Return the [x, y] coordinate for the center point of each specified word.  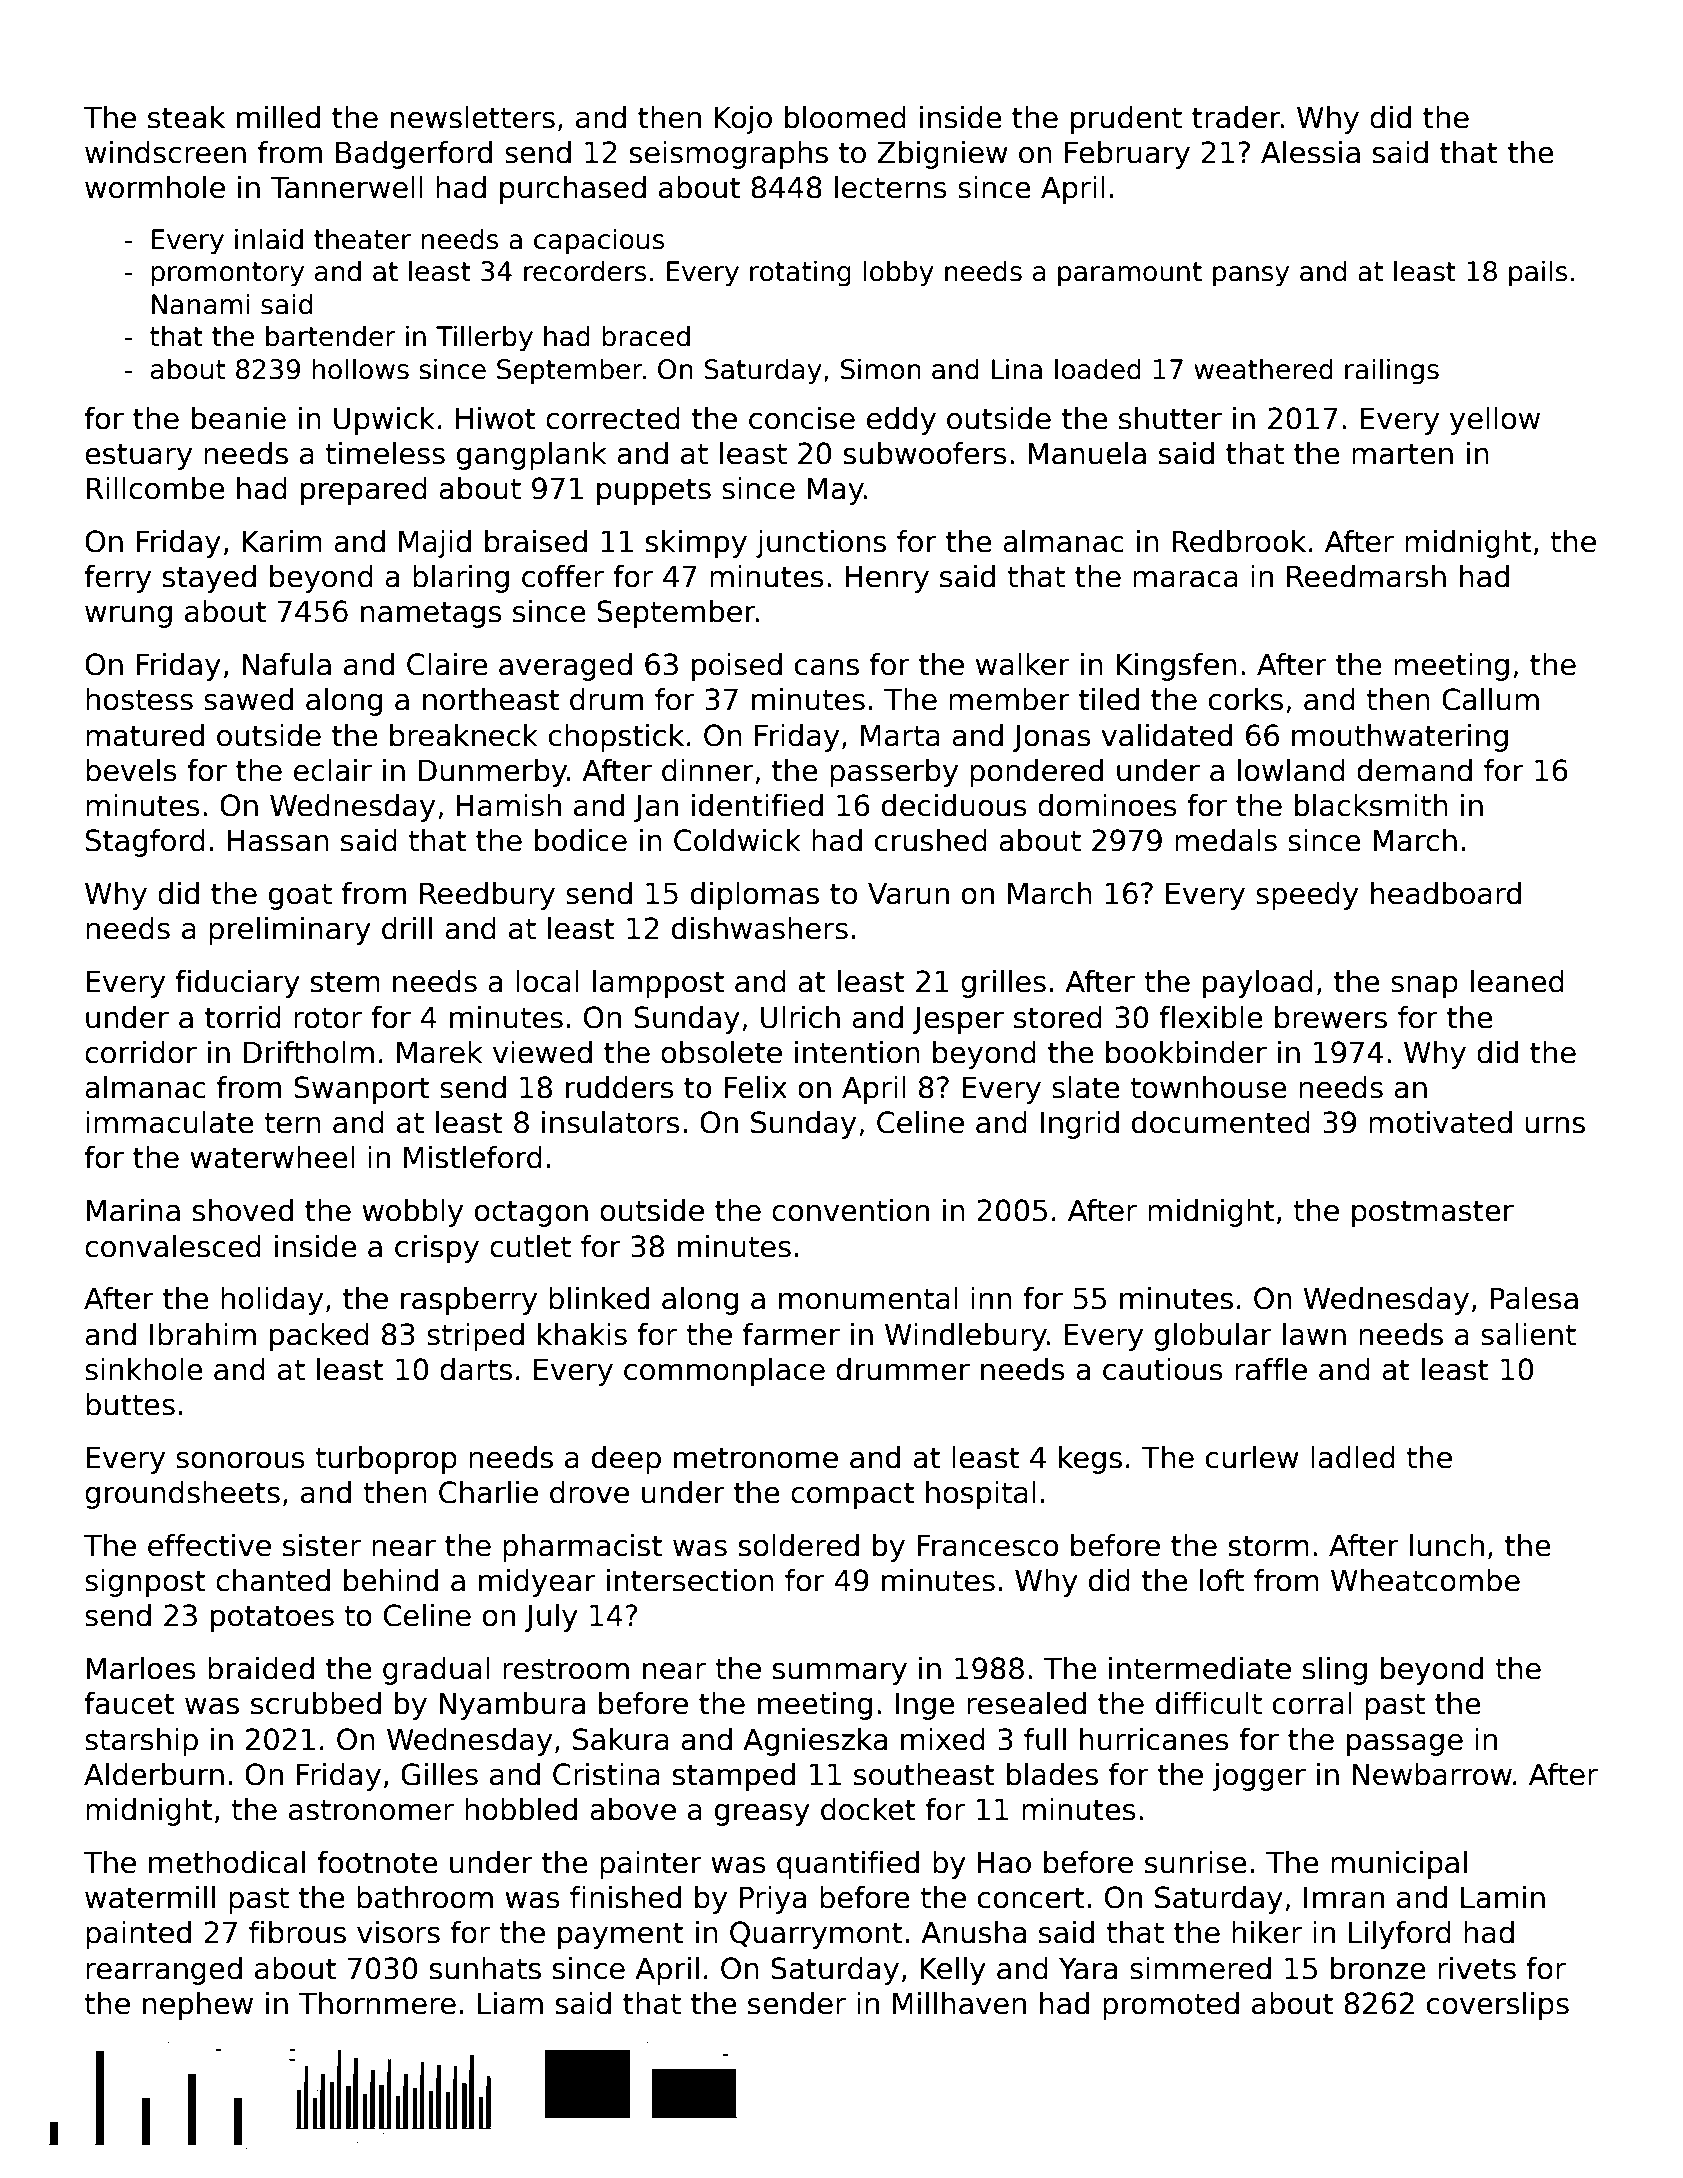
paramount [1130, 274]
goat [300, 896]
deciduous [954, 805]
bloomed [845, 117]
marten [1402, 454]
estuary [138, 456]
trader [1236, 117]
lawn [1314, 1334]
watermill [150, 1897]
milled [278, 117]
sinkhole [144, 1369]
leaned [1517, 981]
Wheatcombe [1425, 1580]
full [1045, 1739]
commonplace [724, 1372]
